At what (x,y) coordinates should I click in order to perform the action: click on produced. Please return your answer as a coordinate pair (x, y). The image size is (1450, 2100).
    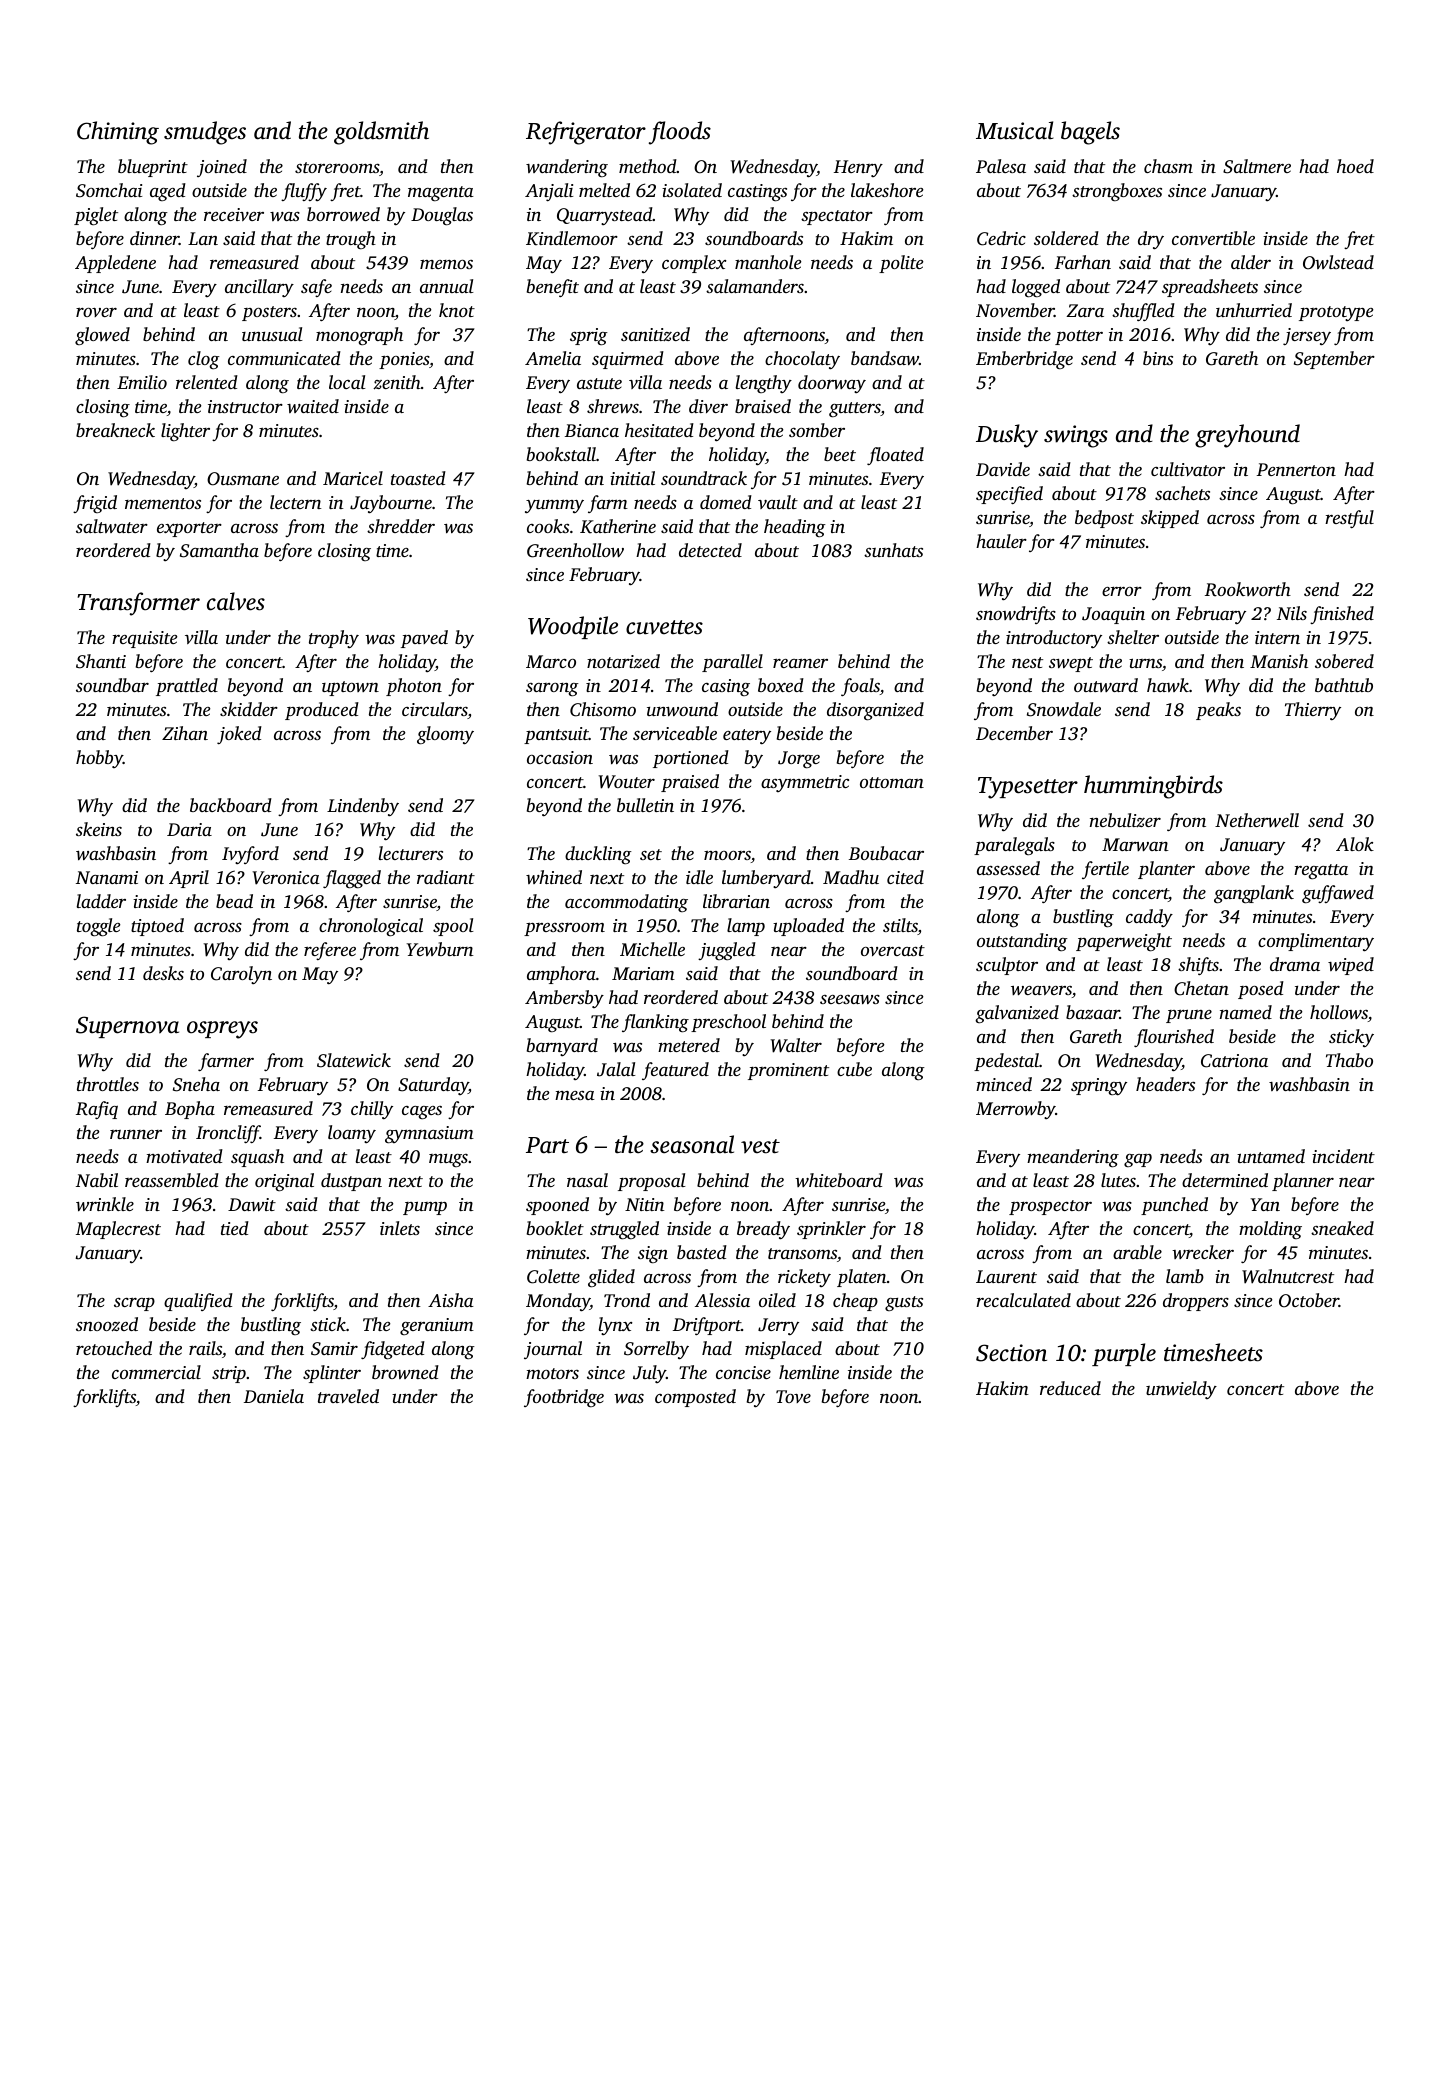
    Looking at the image, I should click on (322, 711).
